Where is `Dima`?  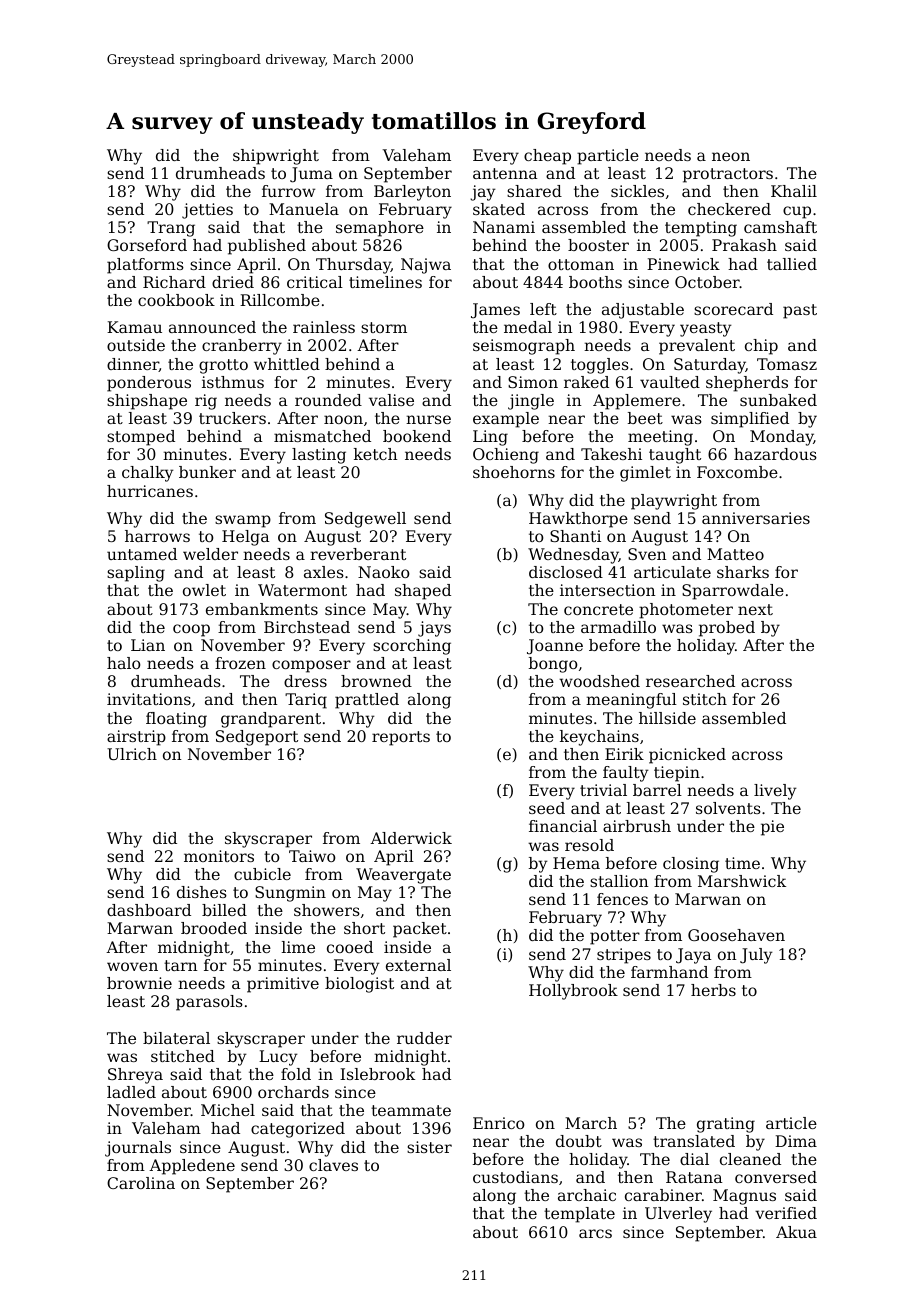
Dima is located at coordinates (796, 1141).
